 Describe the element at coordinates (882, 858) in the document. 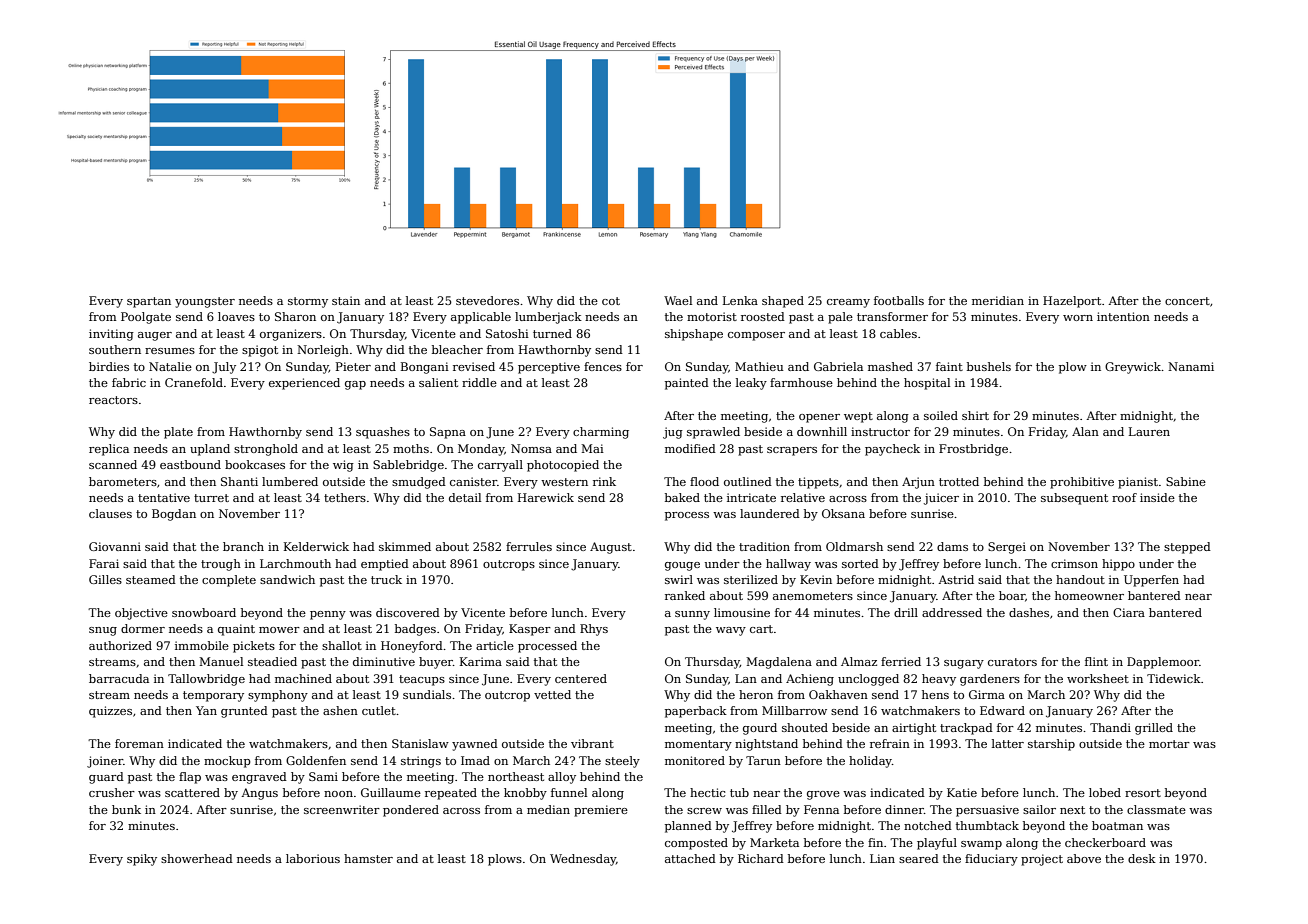

I see `Lian` at that location.
